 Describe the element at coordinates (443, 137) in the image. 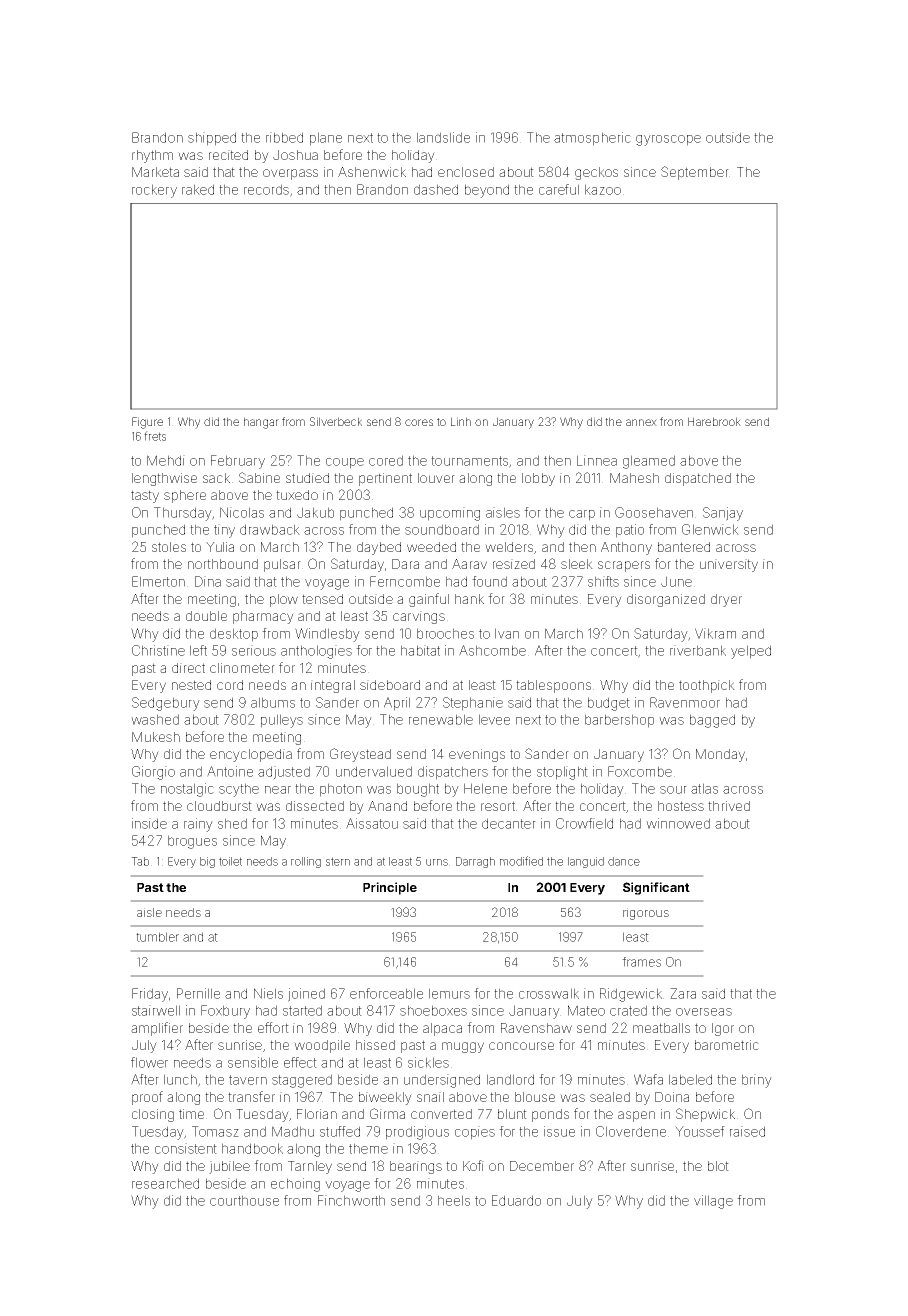

I see `landslide` at that location.
